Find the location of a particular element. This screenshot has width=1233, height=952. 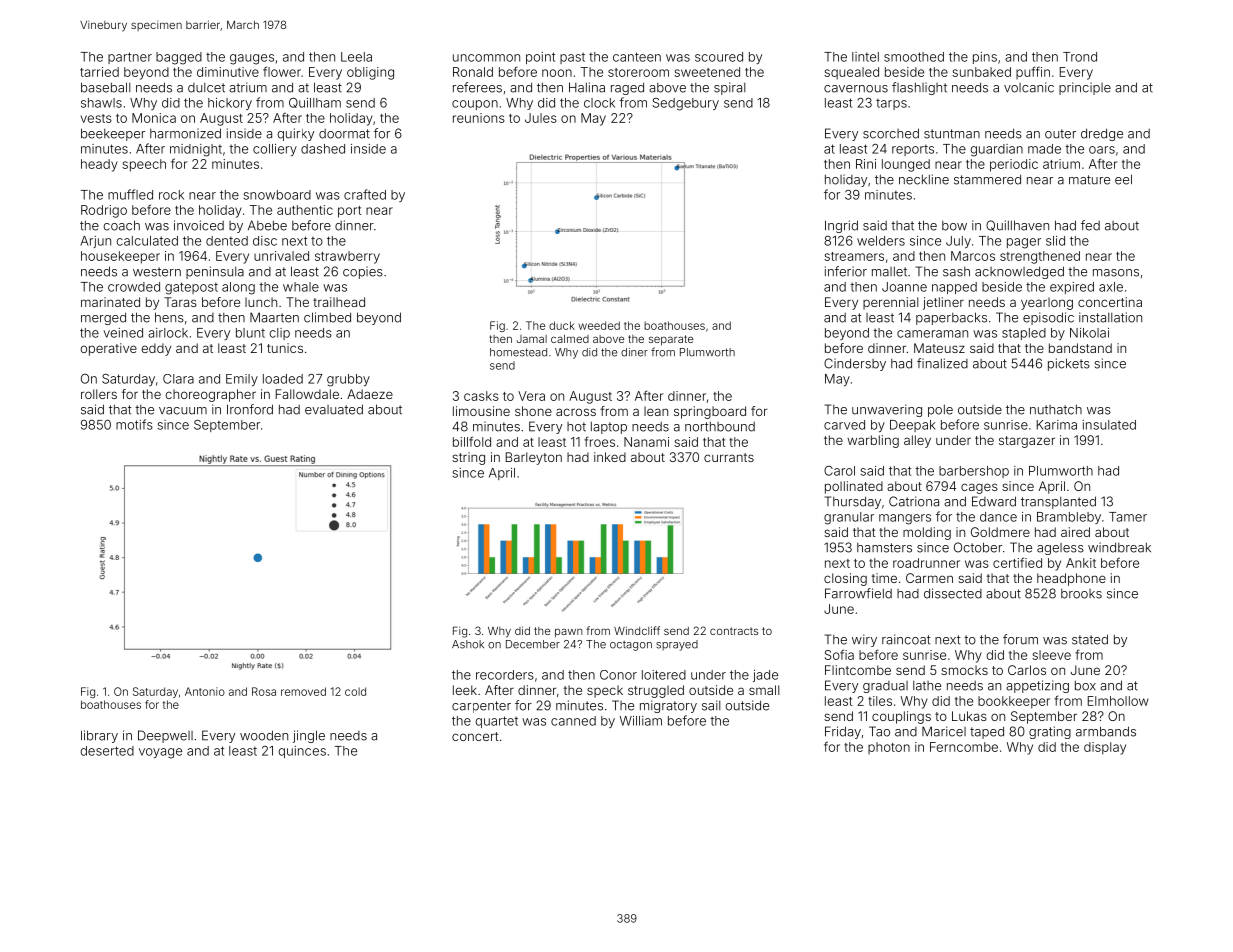

struggled is located at coordinates (656, 691).
